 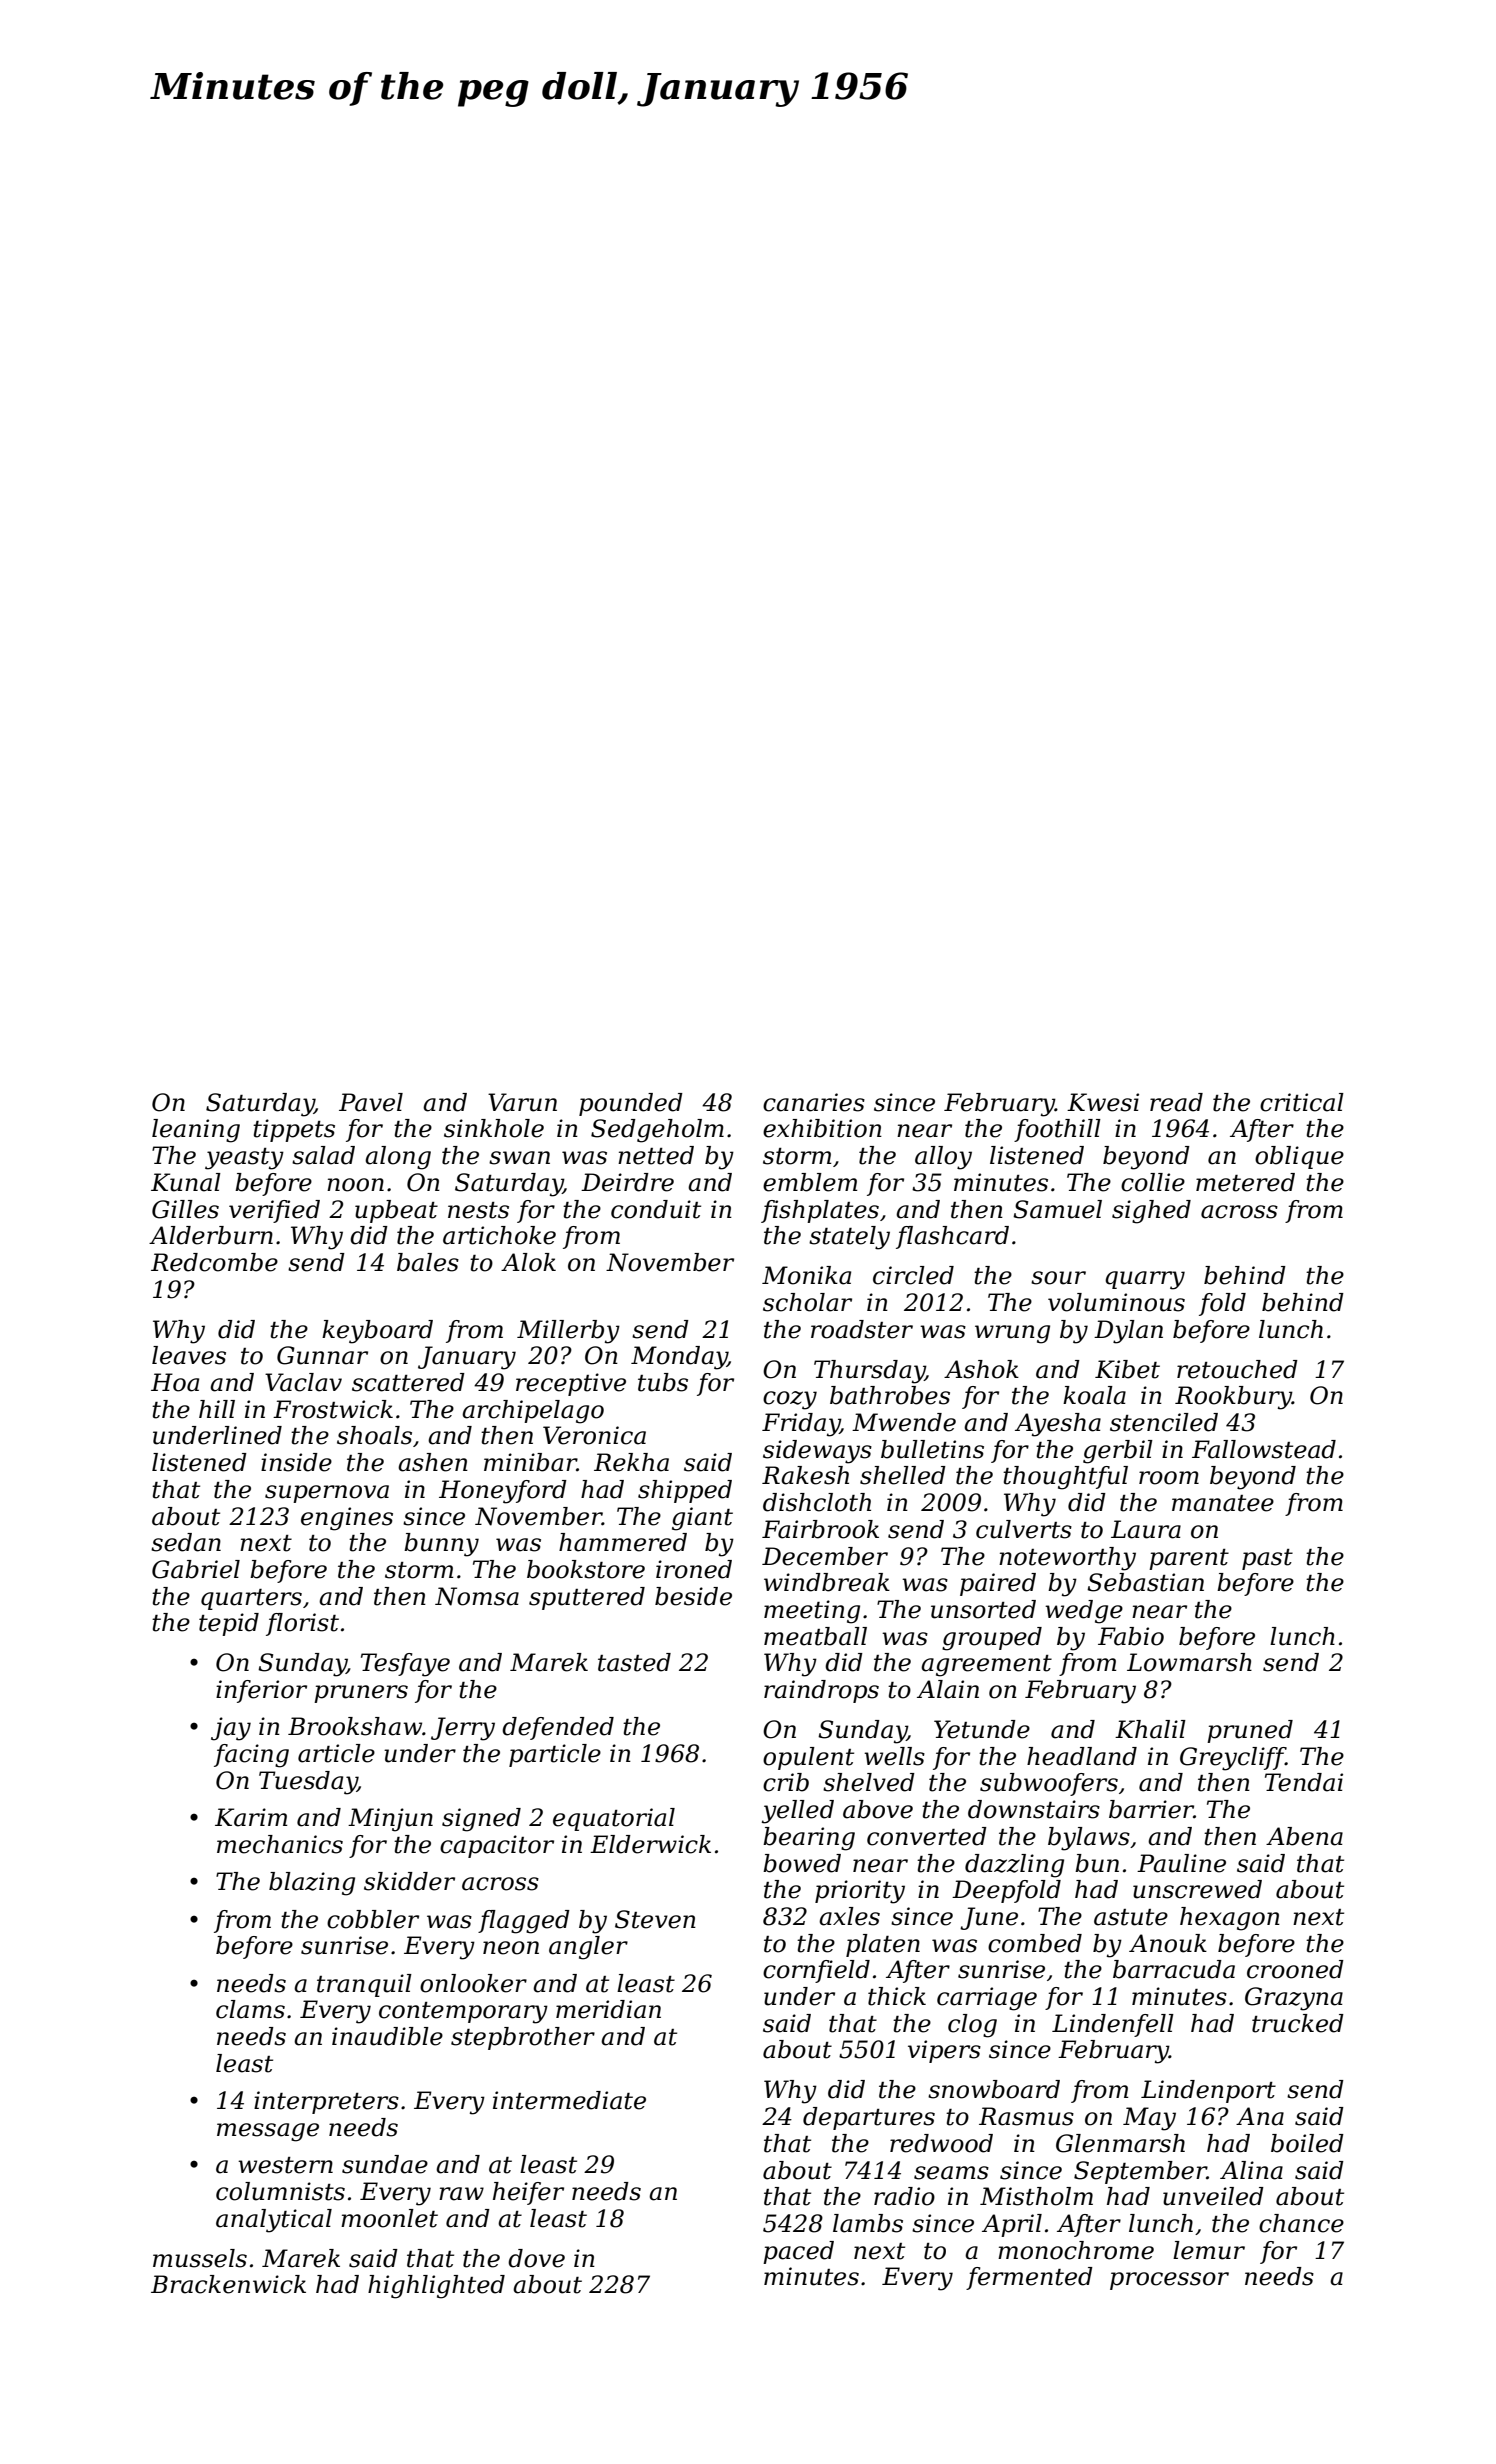 I want to click on alloy, so click(x=943, y=1158).
